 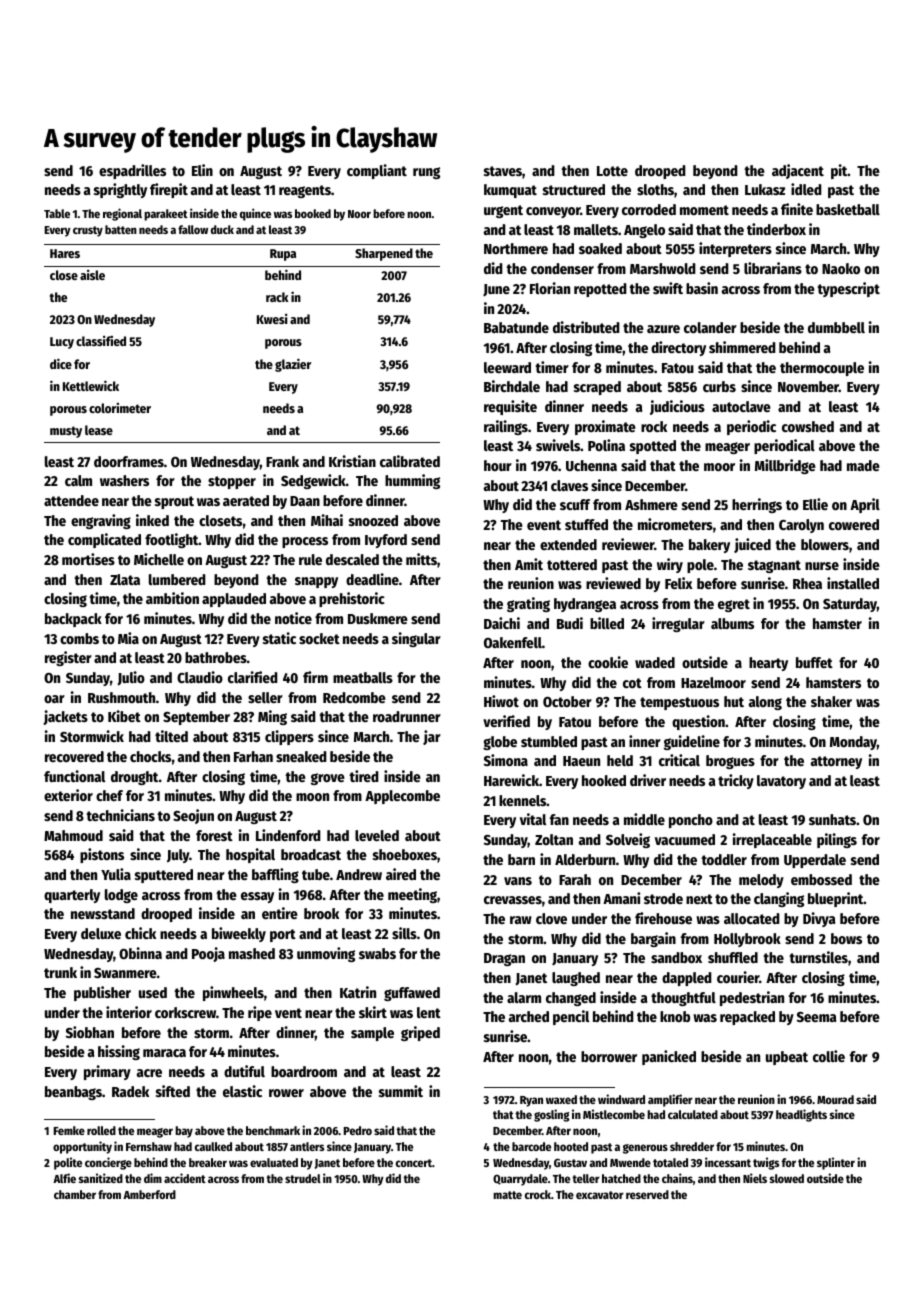 I want to click on colorimeter, so click(x=120, y=408).
